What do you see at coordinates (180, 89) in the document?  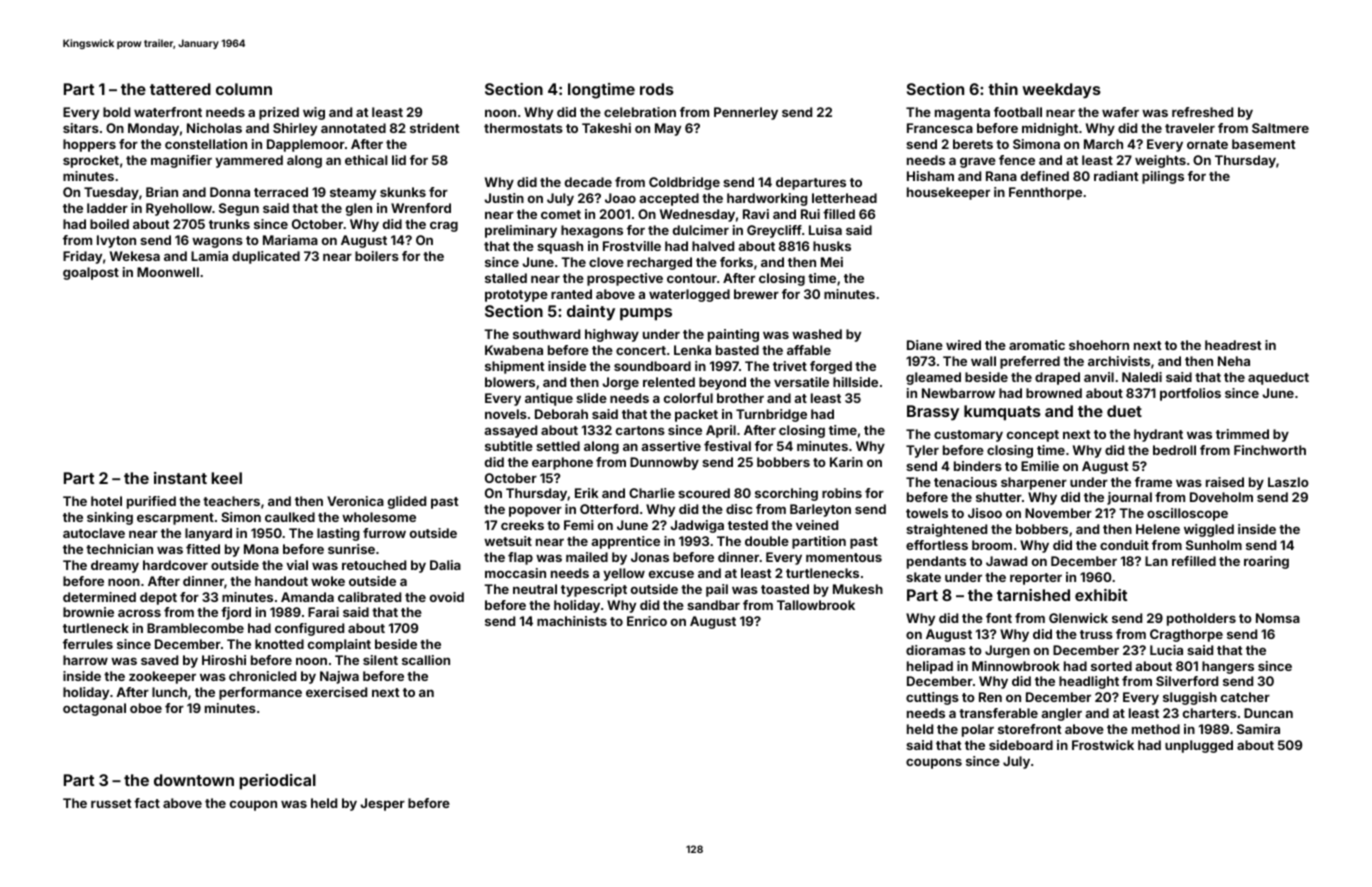 I see `tattered` at bounding box center [180, 89].
